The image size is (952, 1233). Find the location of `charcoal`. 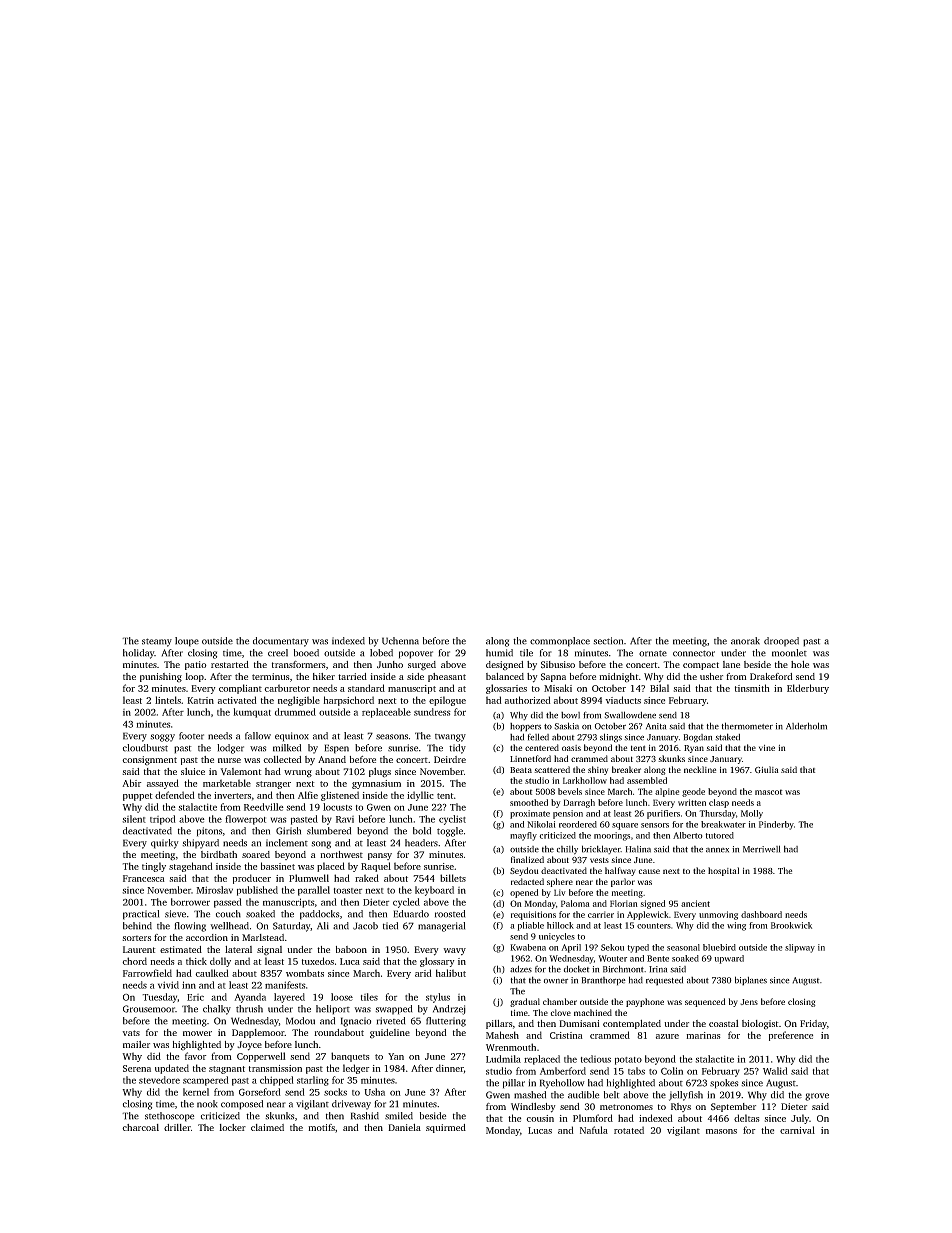

charcoal is located at coordinates (140, 1127).
